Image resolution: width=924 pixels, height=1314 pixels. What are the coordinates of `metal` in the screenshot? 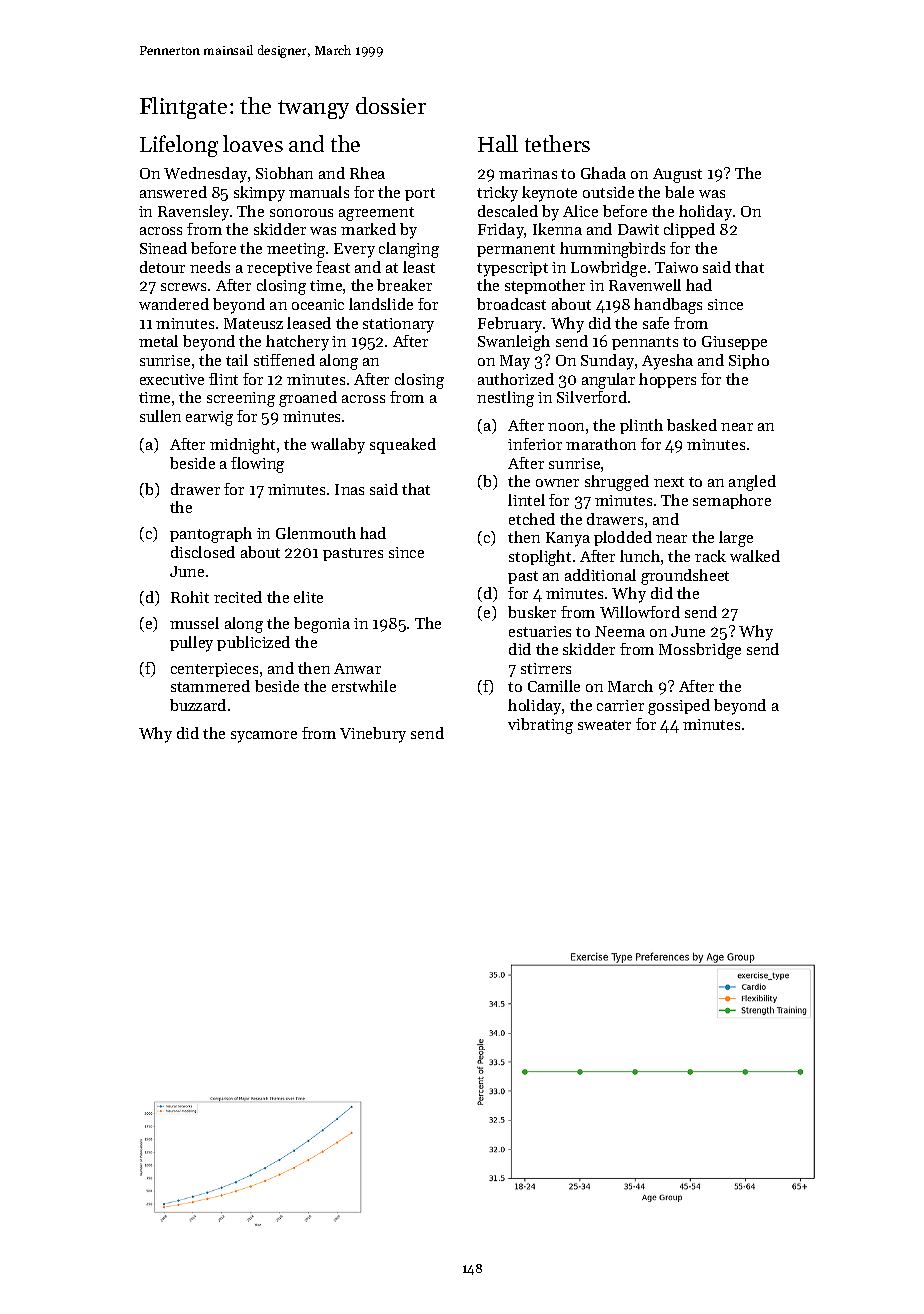 It's located at (158, 341).
